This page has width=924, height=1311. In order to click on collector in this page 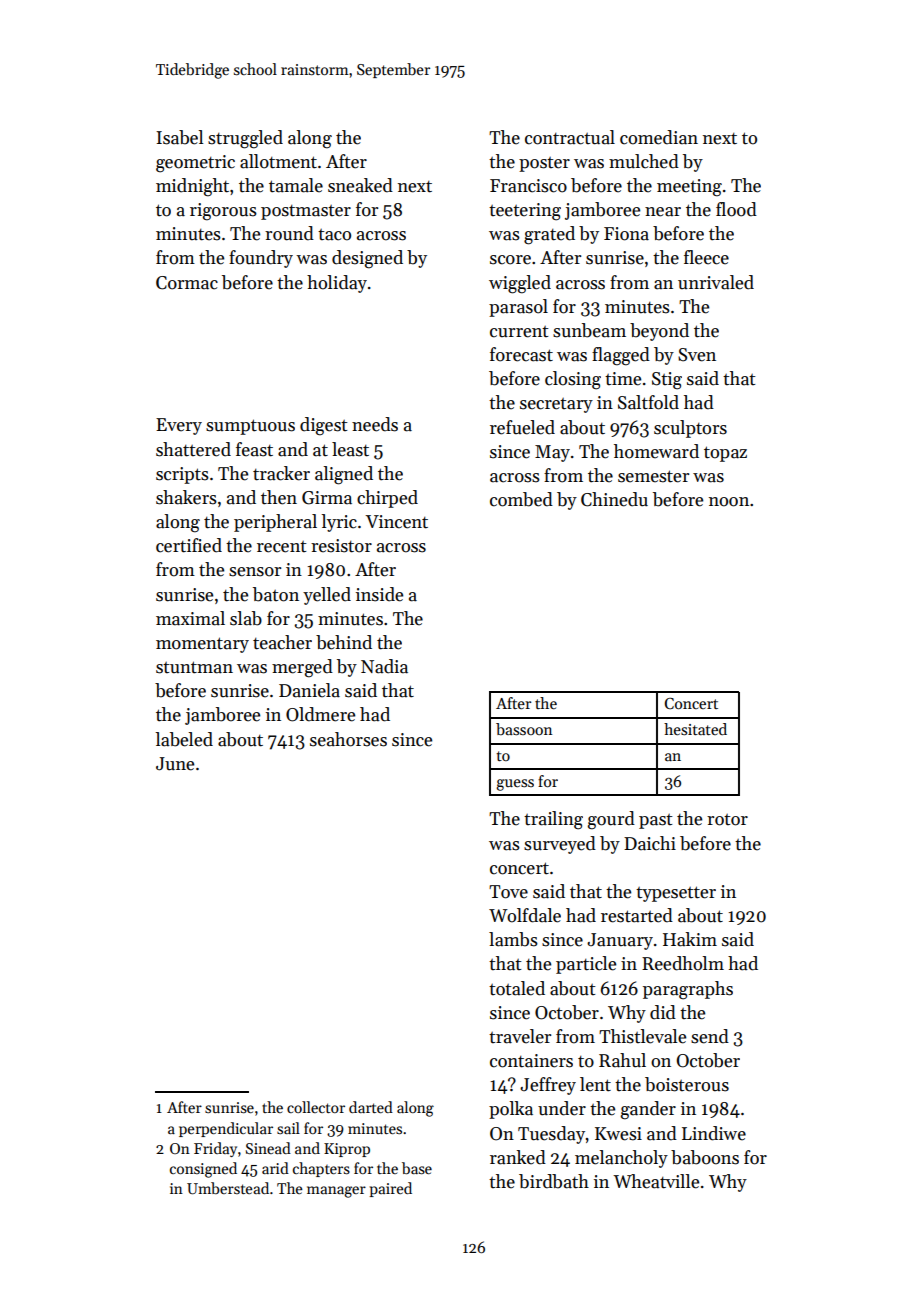, I will do `click(316, 1107)`.
